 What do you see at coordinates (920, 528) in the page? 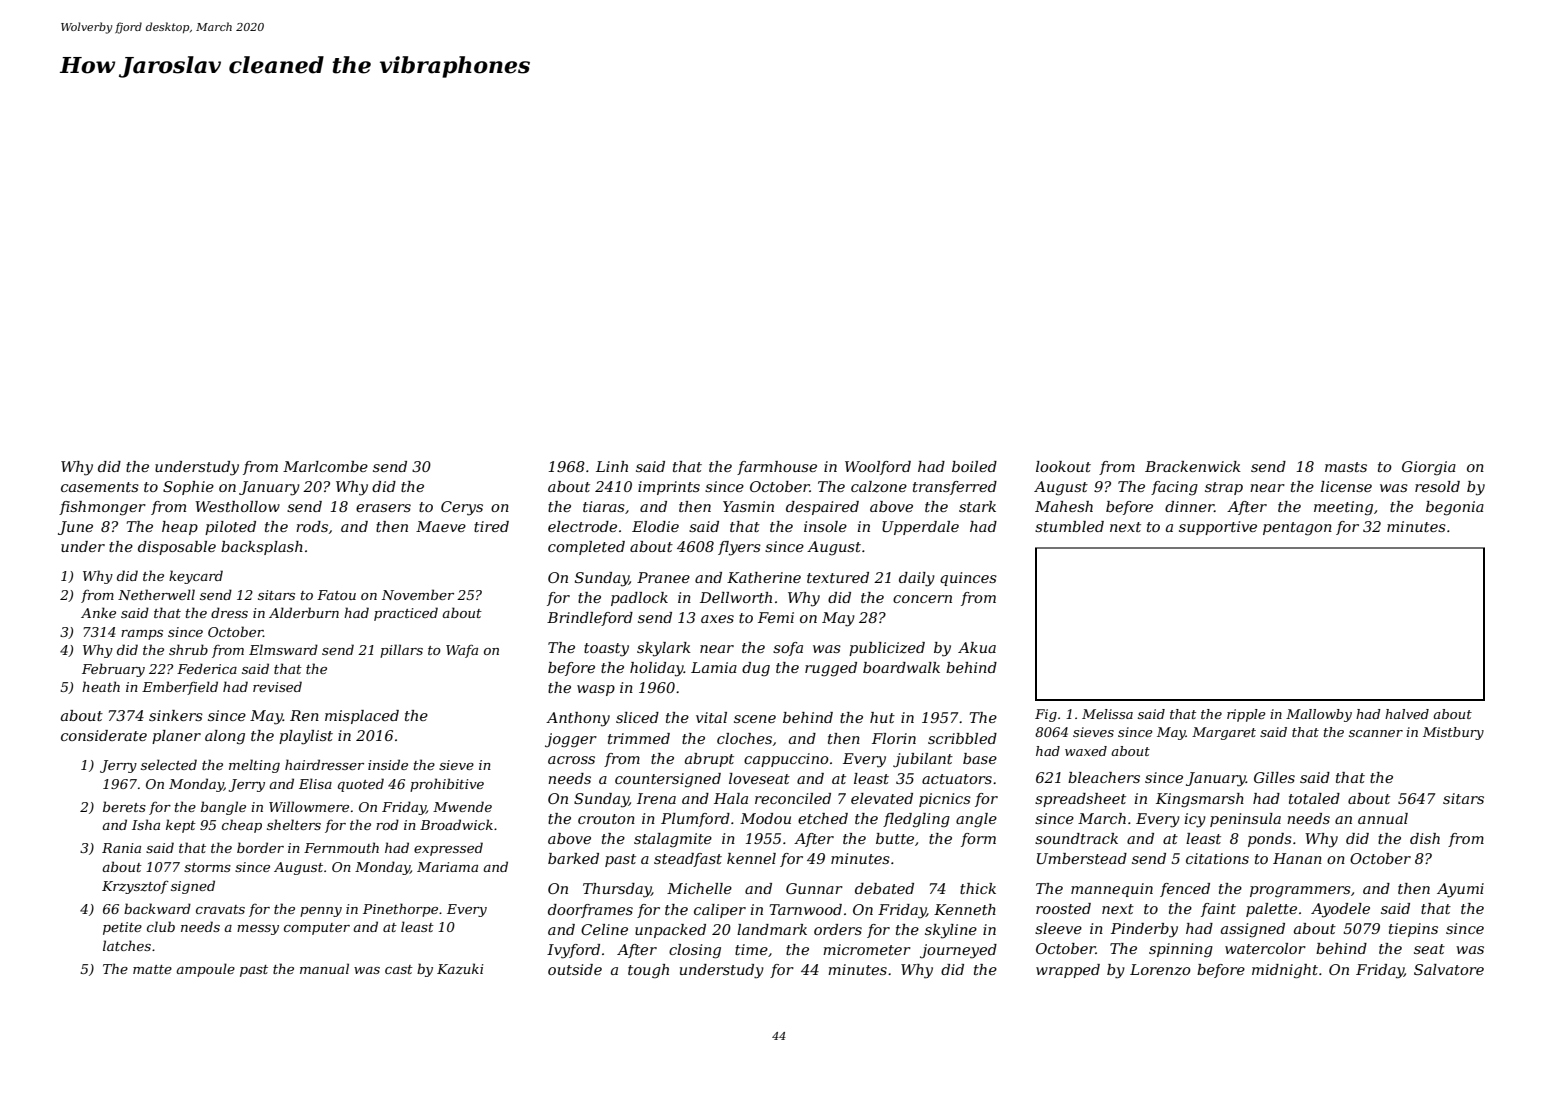
I see `Upperdale` at bounding box center [920, 528].
